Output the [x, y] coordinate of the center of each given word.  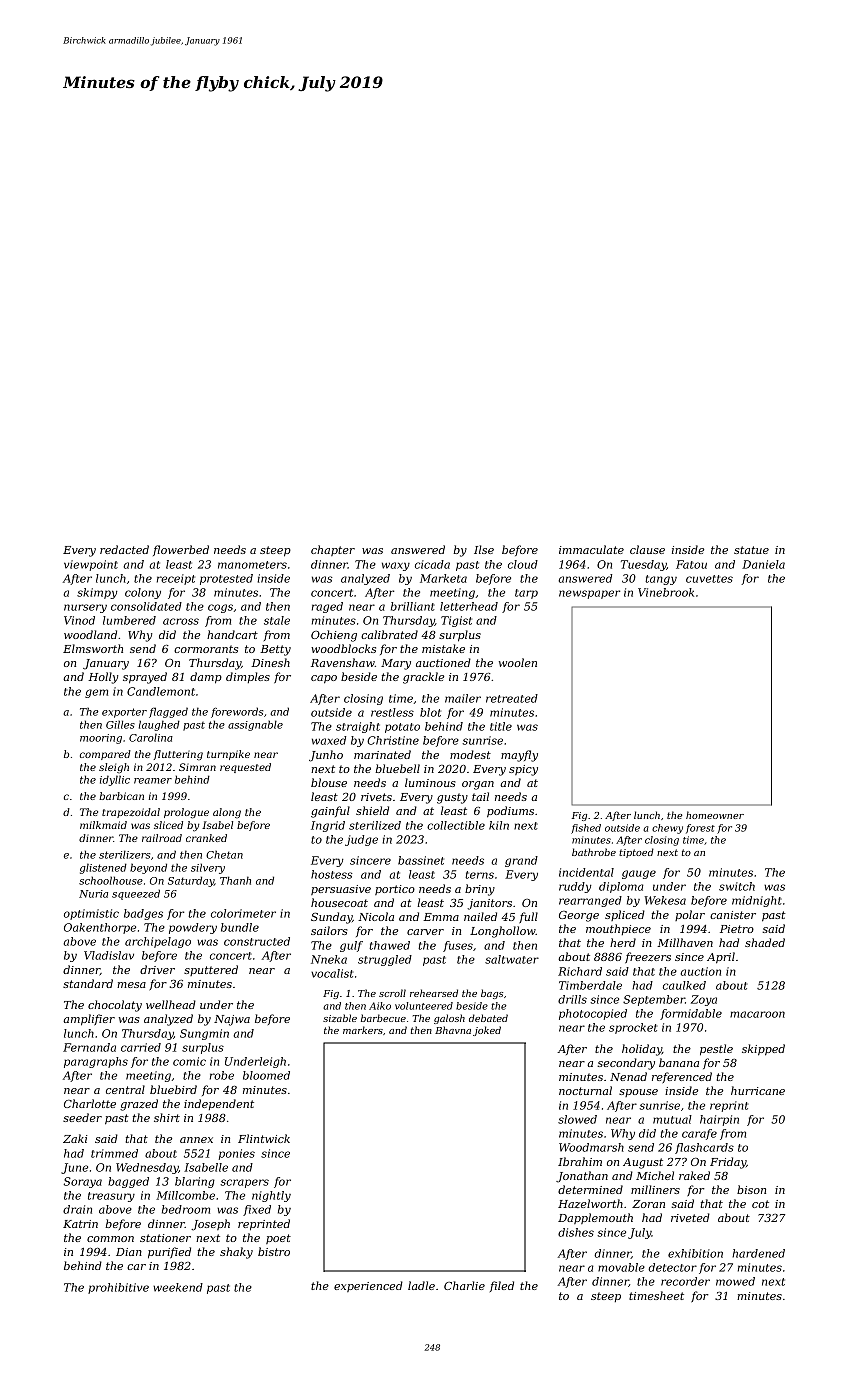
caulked [684, 985]
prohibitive [118, 1288]
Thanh [235, 880]
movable [621, 1267]
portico [395, 890]
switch [737, 886]
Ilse [484, 549]
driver [157, 969]
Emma [441, 917]
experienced [368, 1286]
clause [647, 549]
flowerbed [181, 550]
